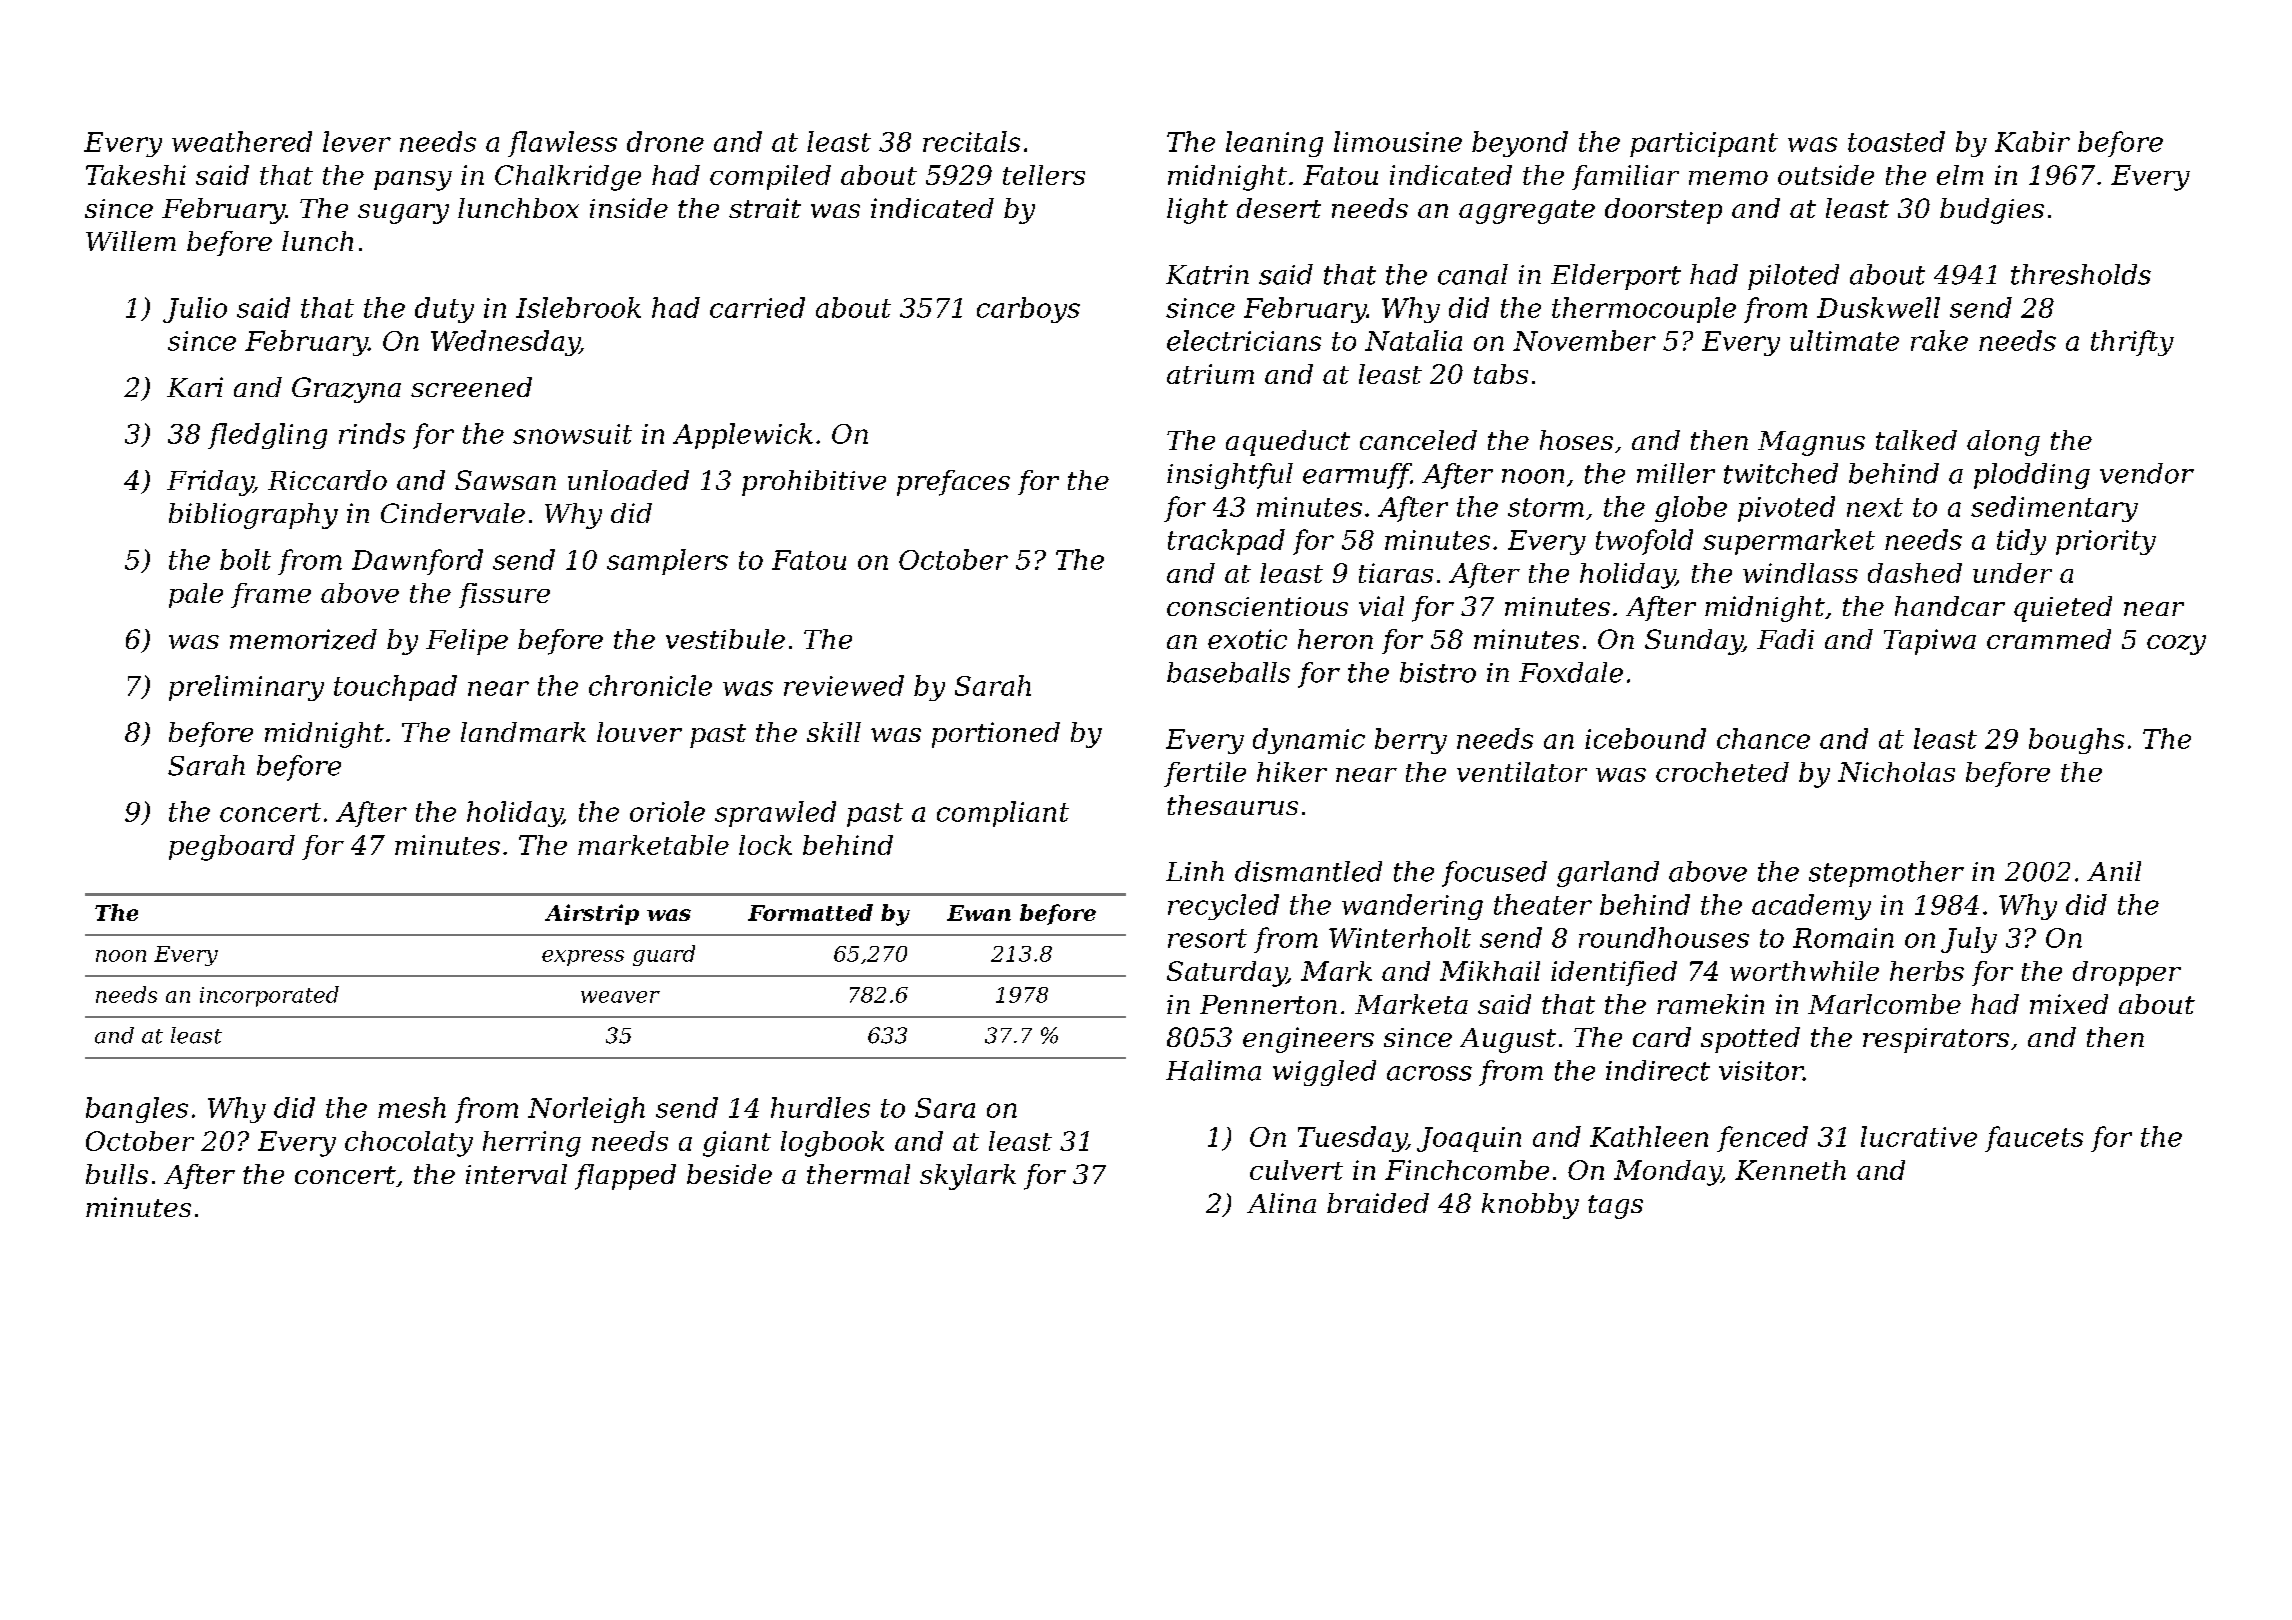 The image size is (2292, 1620). I want to click on frame, so click(271, 595).
